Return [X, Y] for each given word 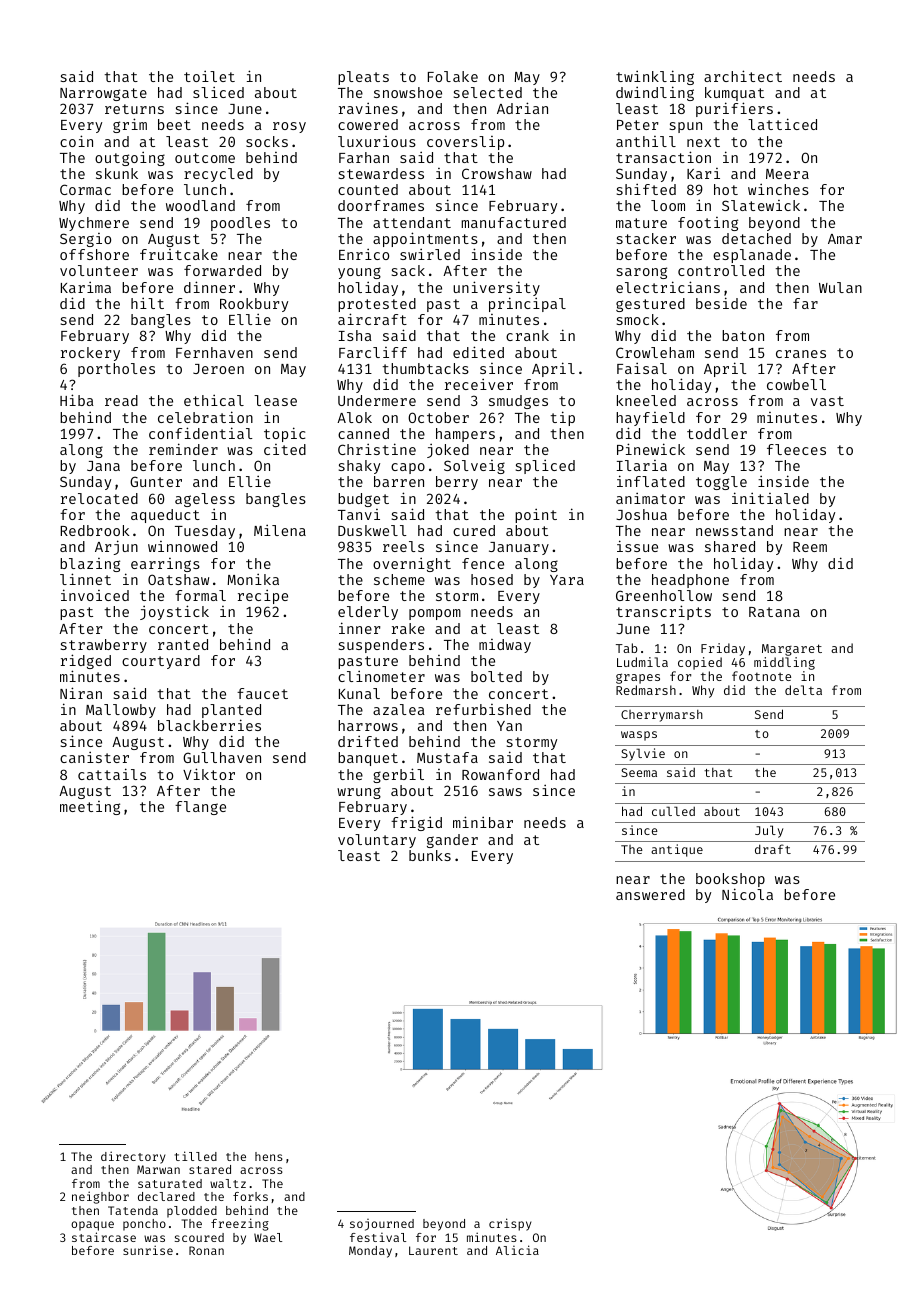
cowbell [796, 384]
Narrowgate [103, 94]
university [496, 288]
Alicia [517, 1250]
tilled [196, 1156]
